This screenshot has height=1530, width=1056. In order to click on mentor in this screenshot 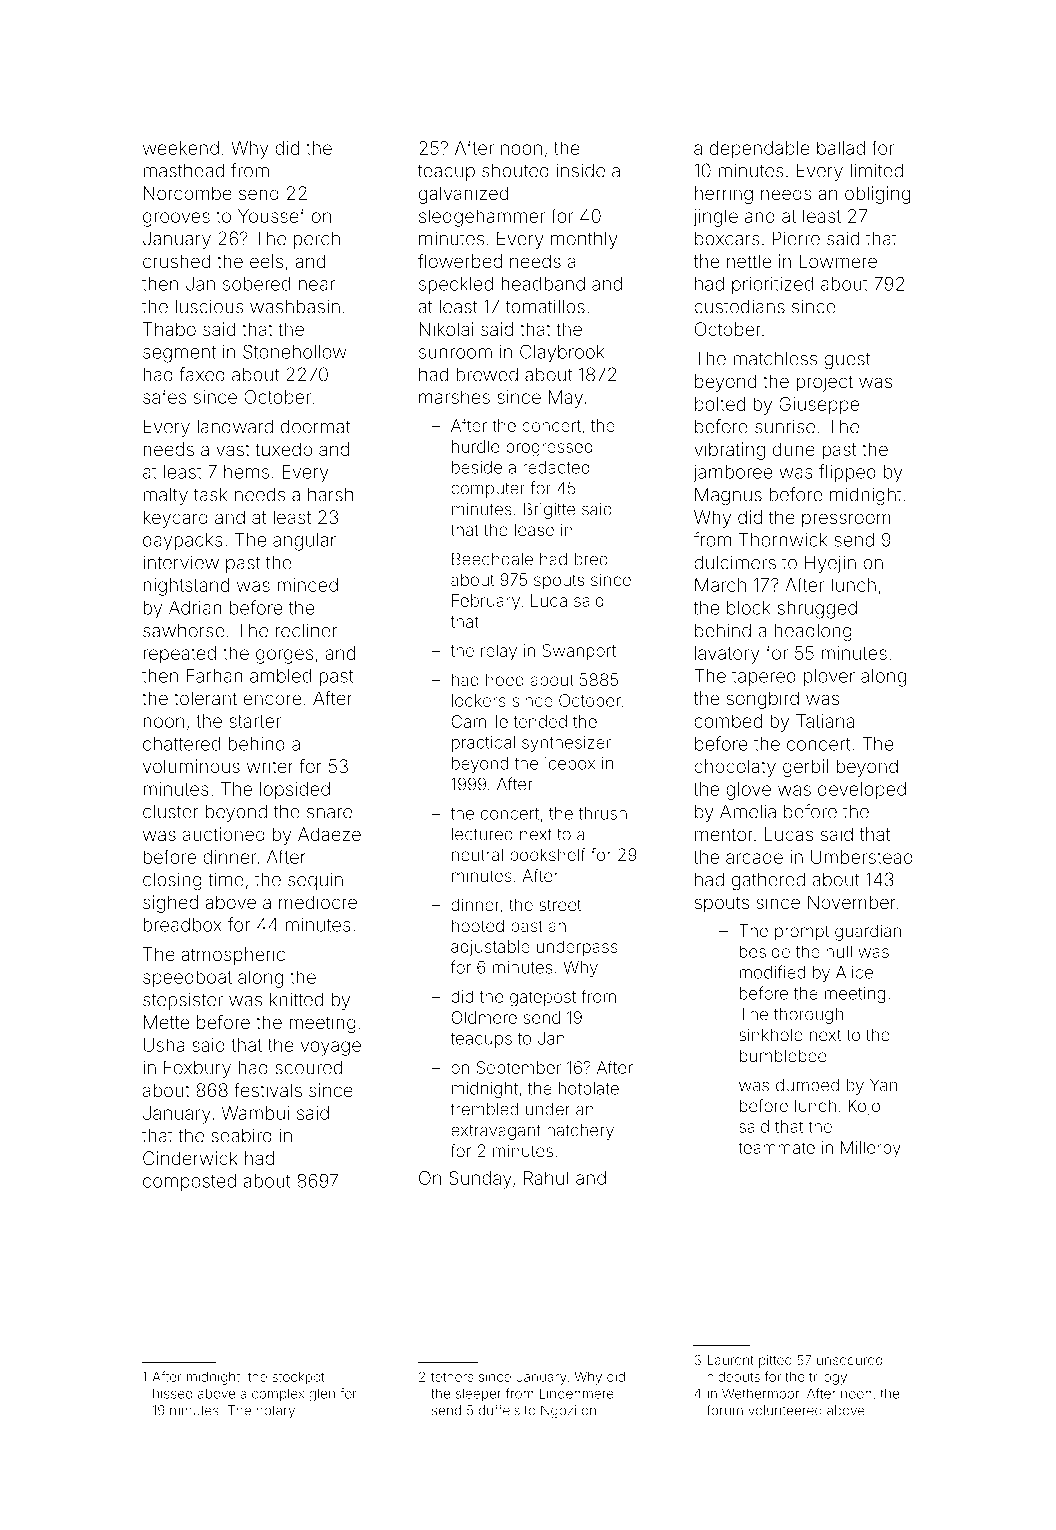, I will do `click(724, 834)`.
